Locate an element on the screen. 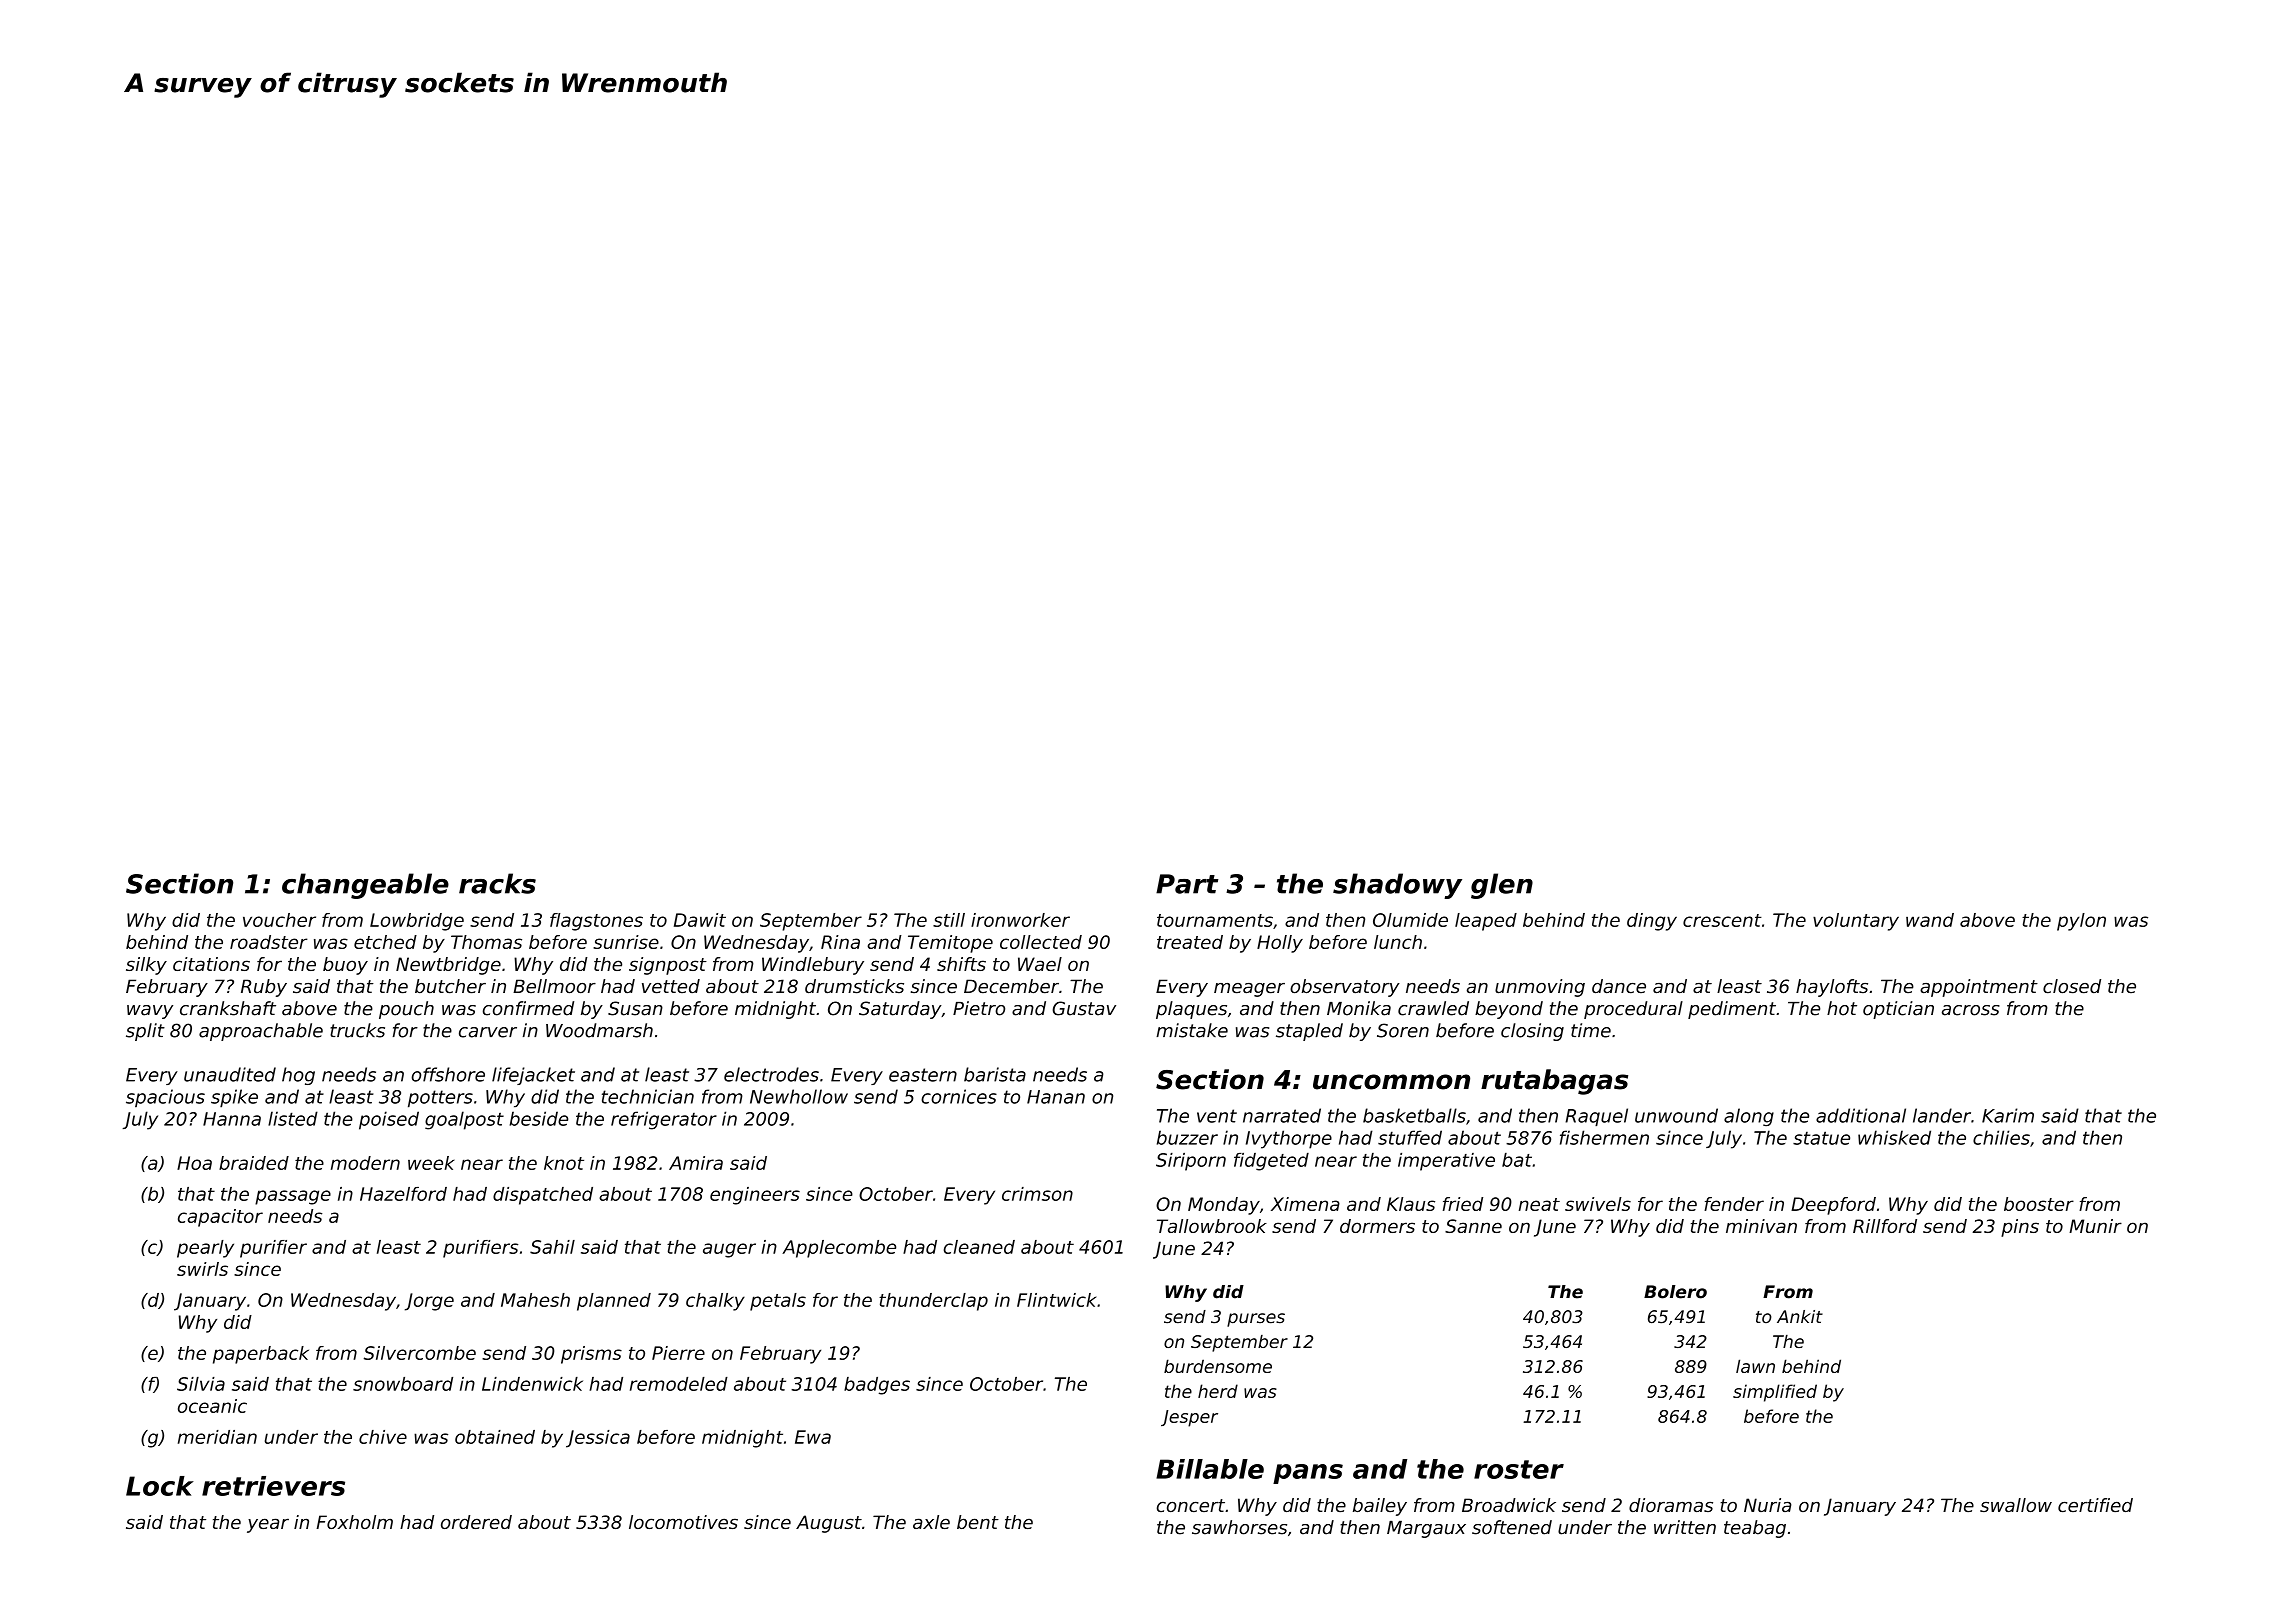 This screenshot has width=2288, height=1618. year is located at coordinates (268, 1525).
